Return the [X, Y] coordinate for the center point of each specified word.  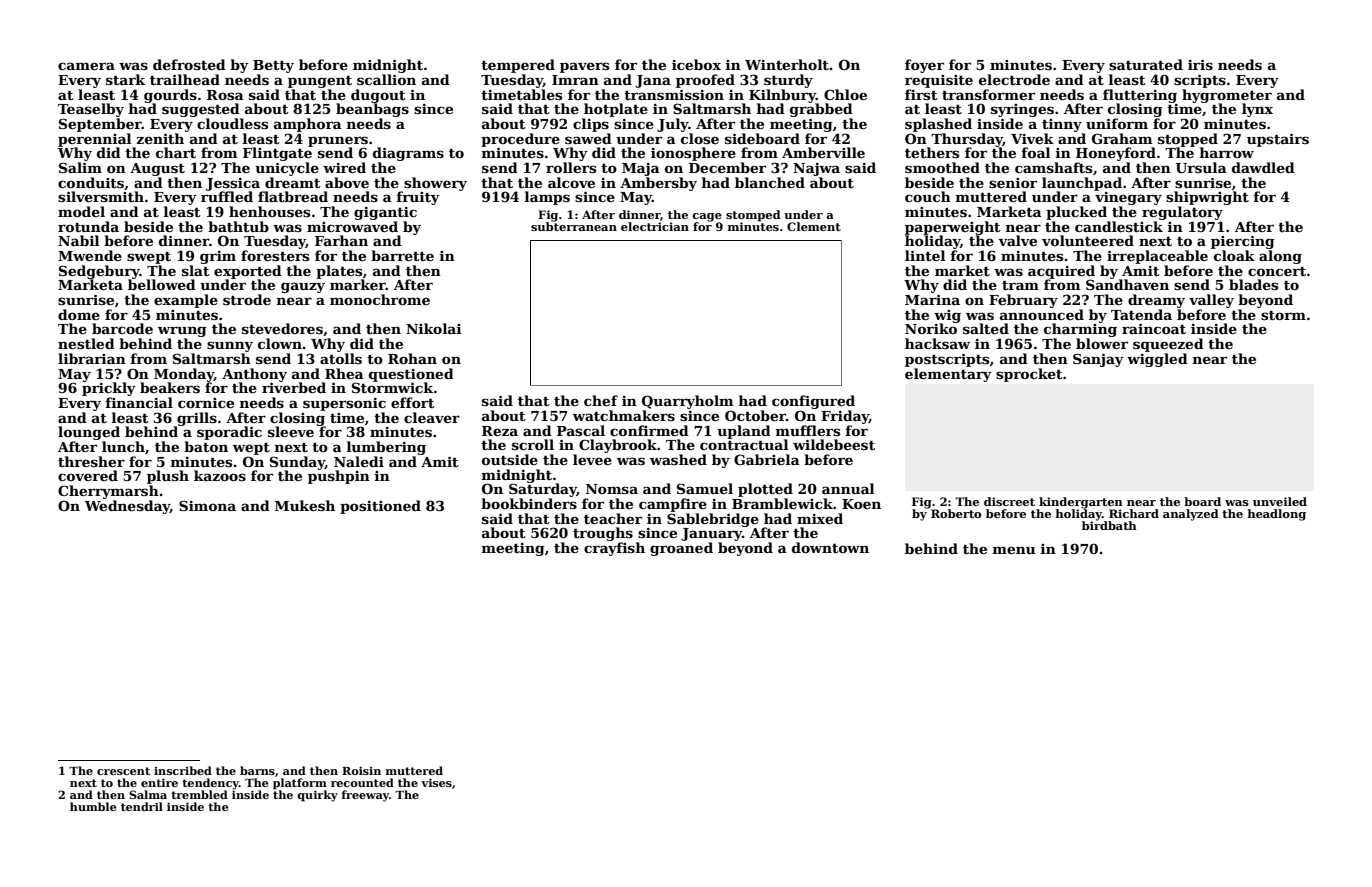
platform [300, 784]
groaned [681, 549]
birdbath [1109, 525]
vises [436, 782]
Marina [932, 300]
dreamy [1156, 301]
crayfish [614, 549]
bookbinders [529, 503]
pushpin [339, 477]
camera [86, 66]
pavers [584, 67]
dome [79, 314]
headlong [1276, 515]
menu [1014, 550]
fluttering [1140, 96]
